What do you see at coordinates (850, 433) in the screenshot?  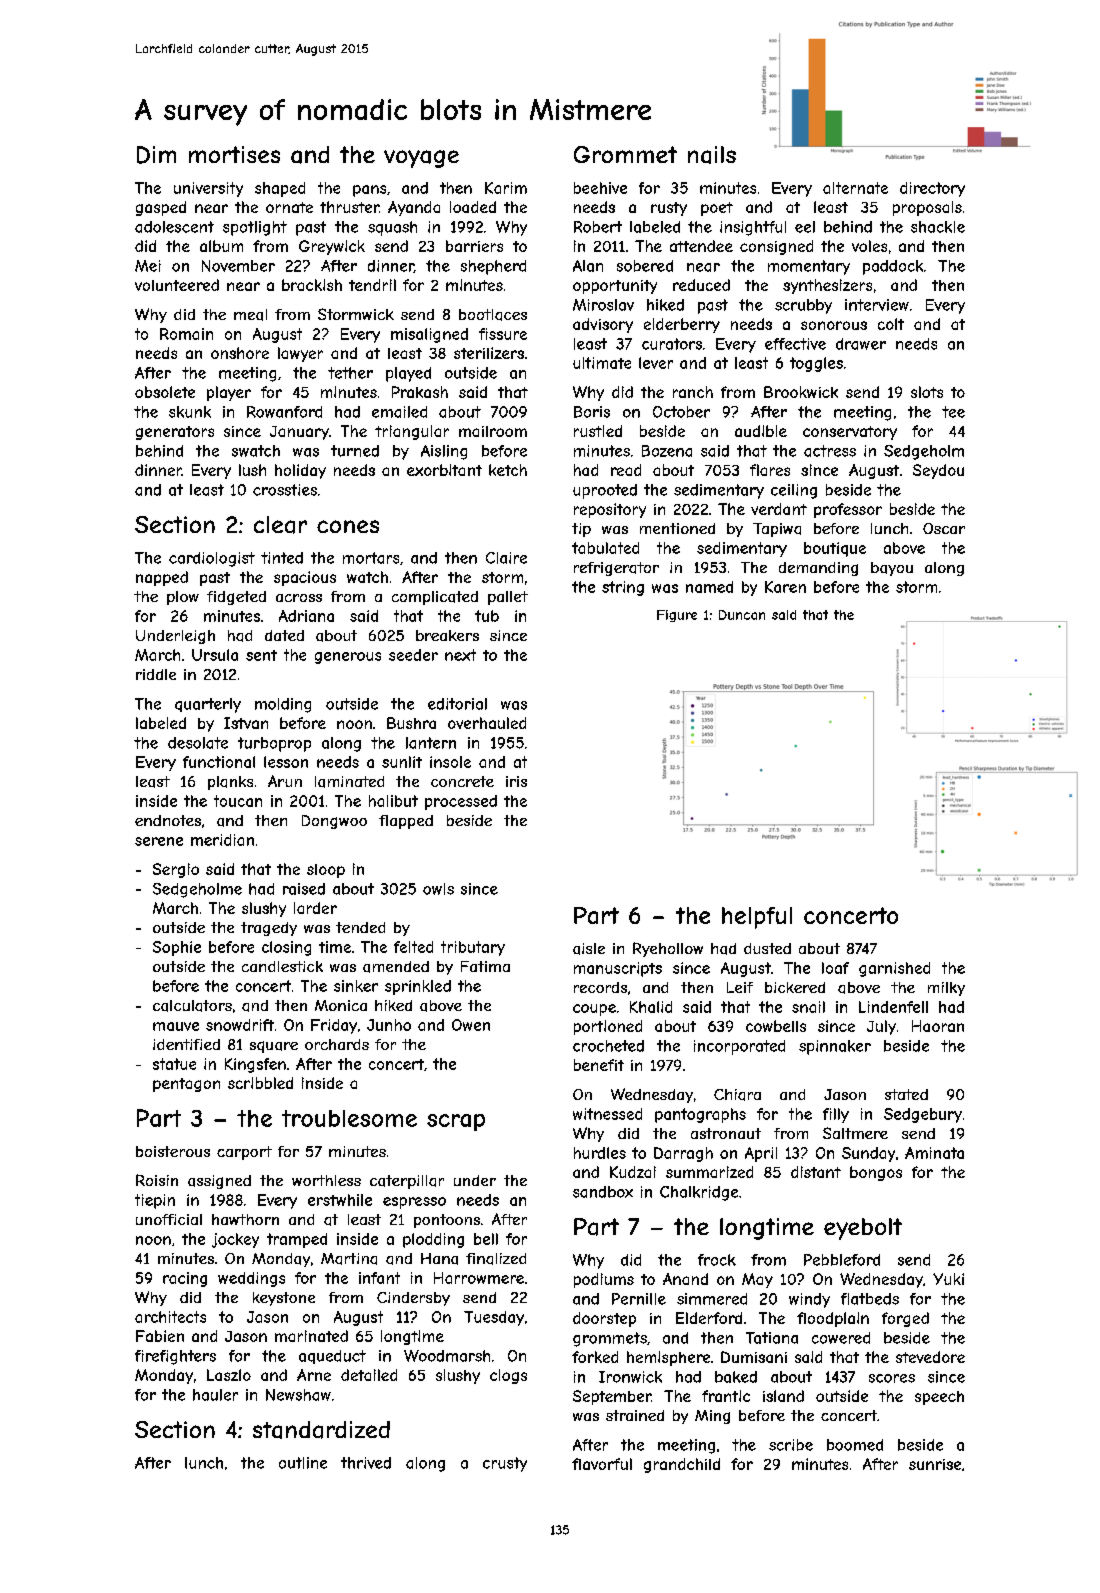 I see `conservatory` at bounding box center [850, 433].
